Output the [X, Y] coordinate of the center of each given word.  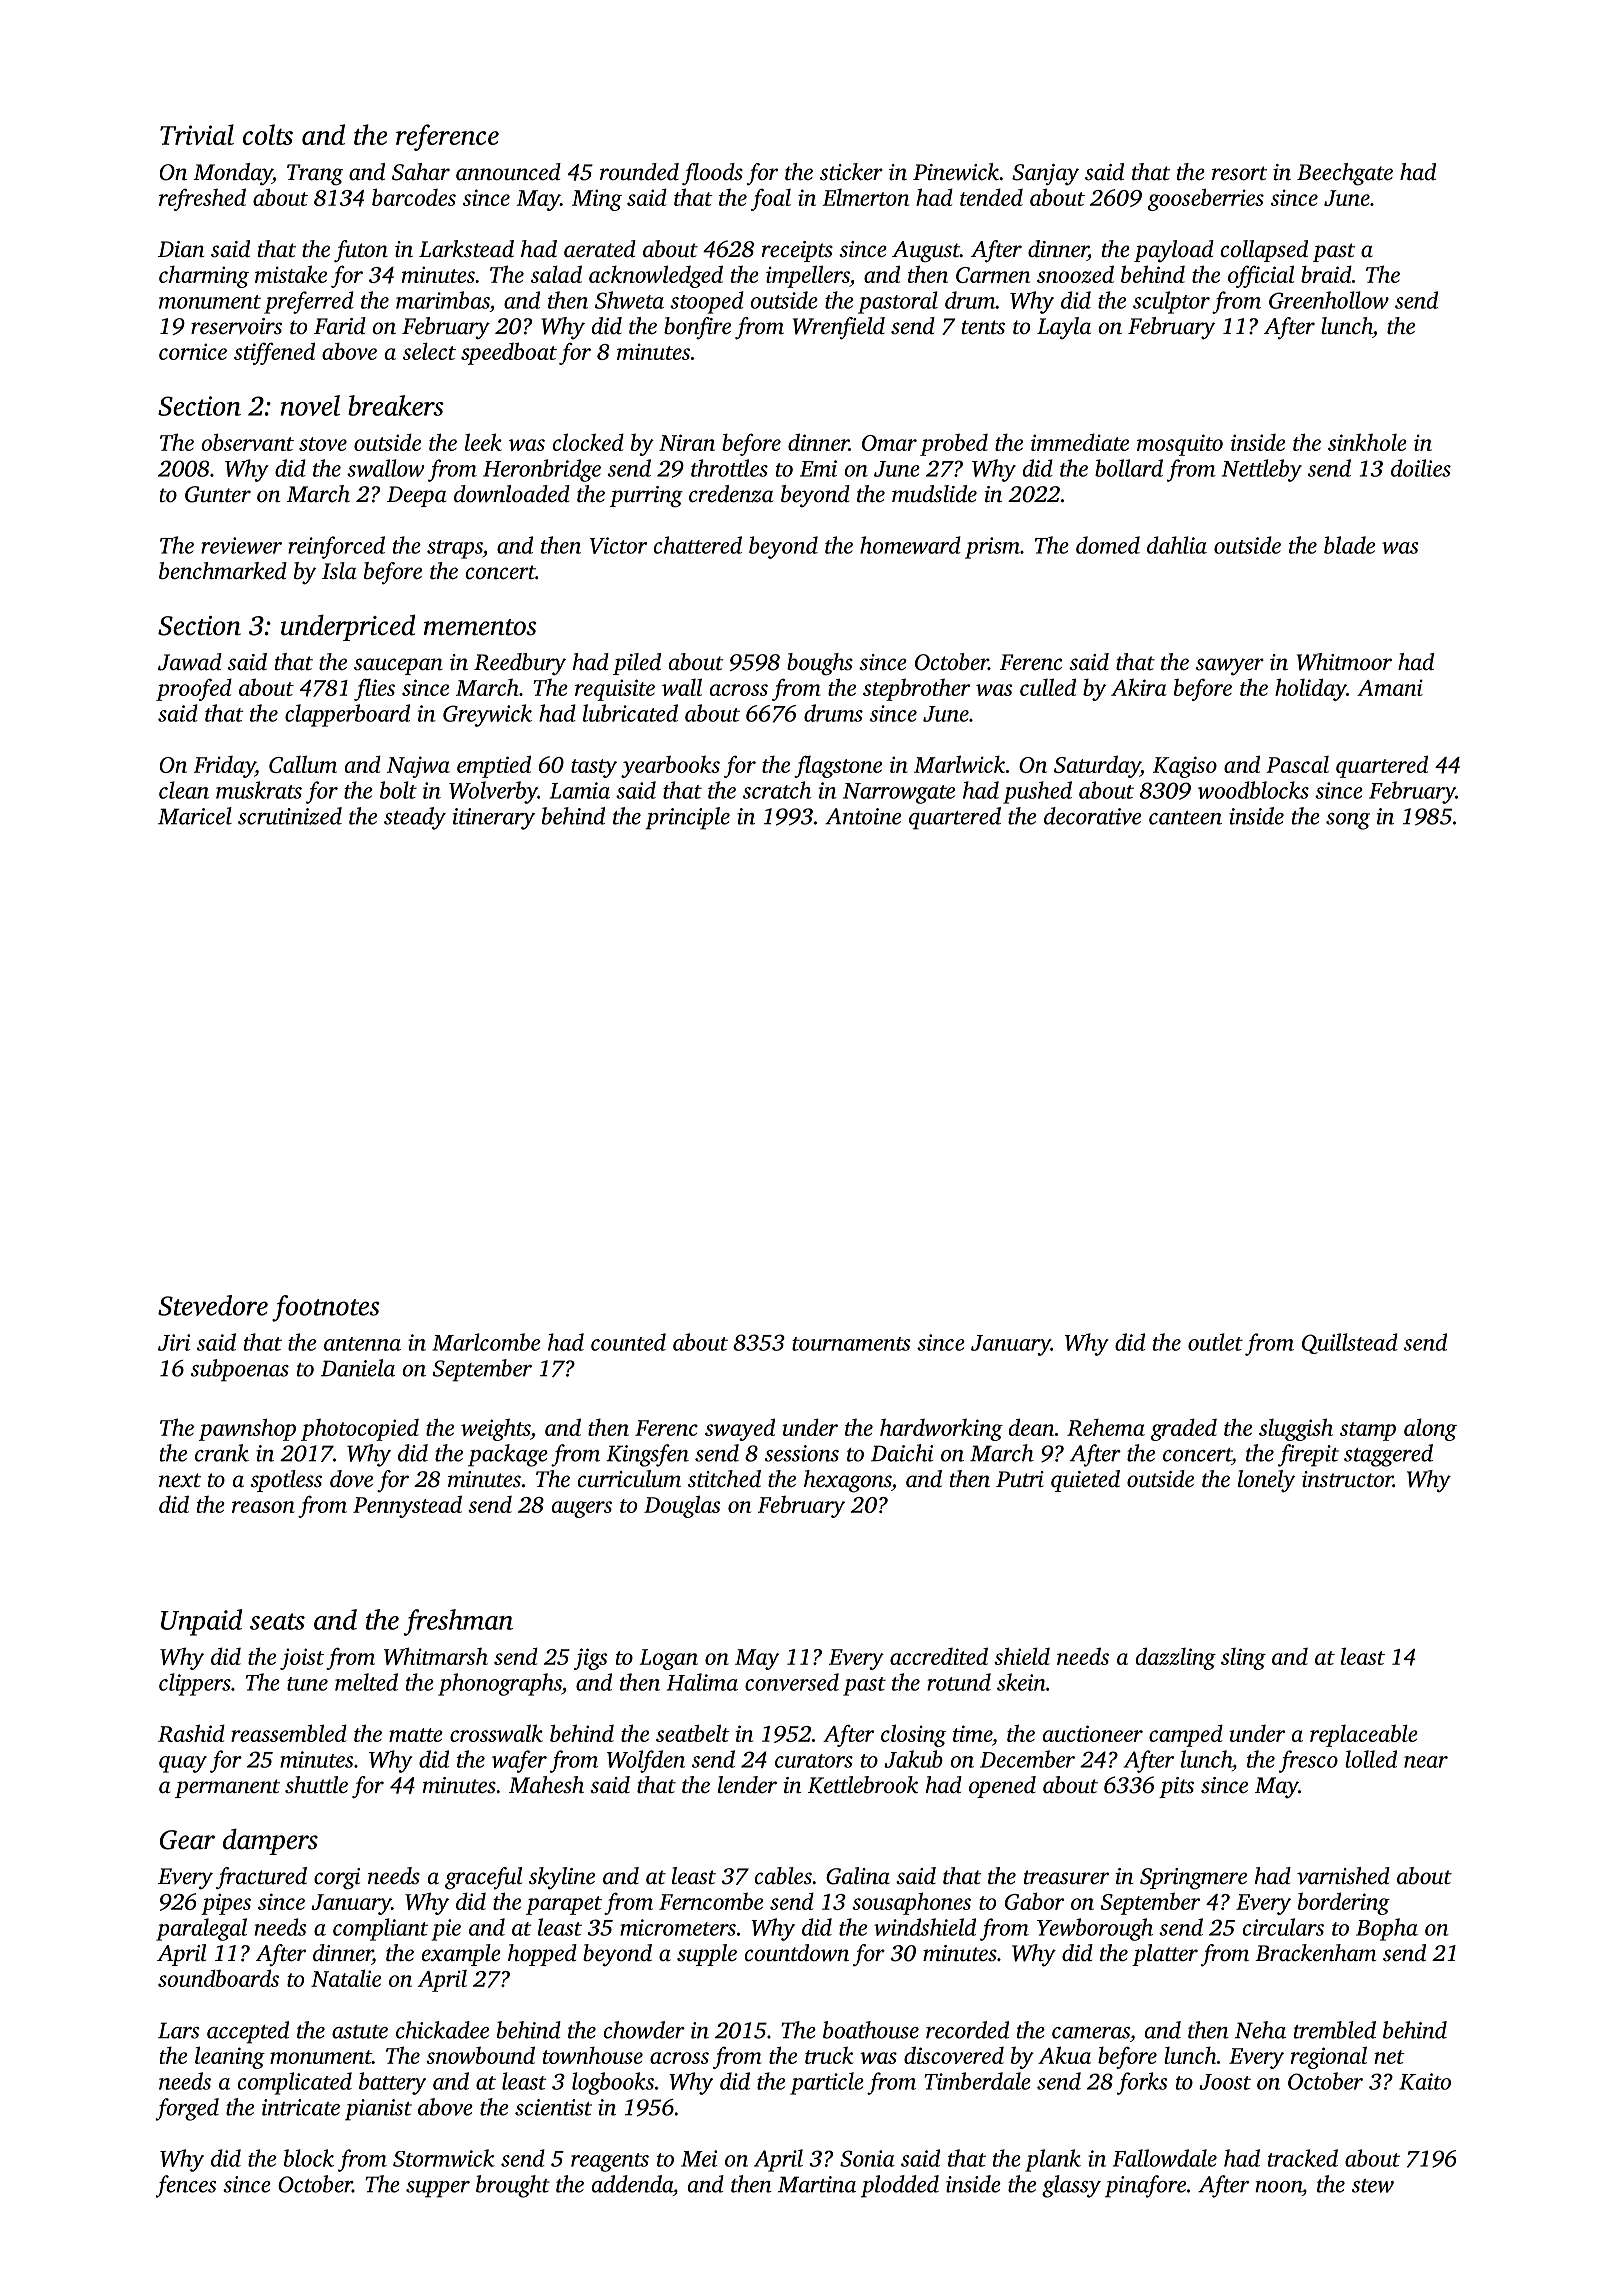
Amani [1390, 687]
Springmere [1193, 1879]
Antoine [863, 816]
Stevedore [213, 1305]
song [1348, 821]
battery [392, 2083]
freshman [458, 1622]
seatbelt [693, 1733]
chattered [698, 545]
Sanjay [1045, 175]
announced [508, 172]
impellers [808, 276]
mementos [480, 627]
